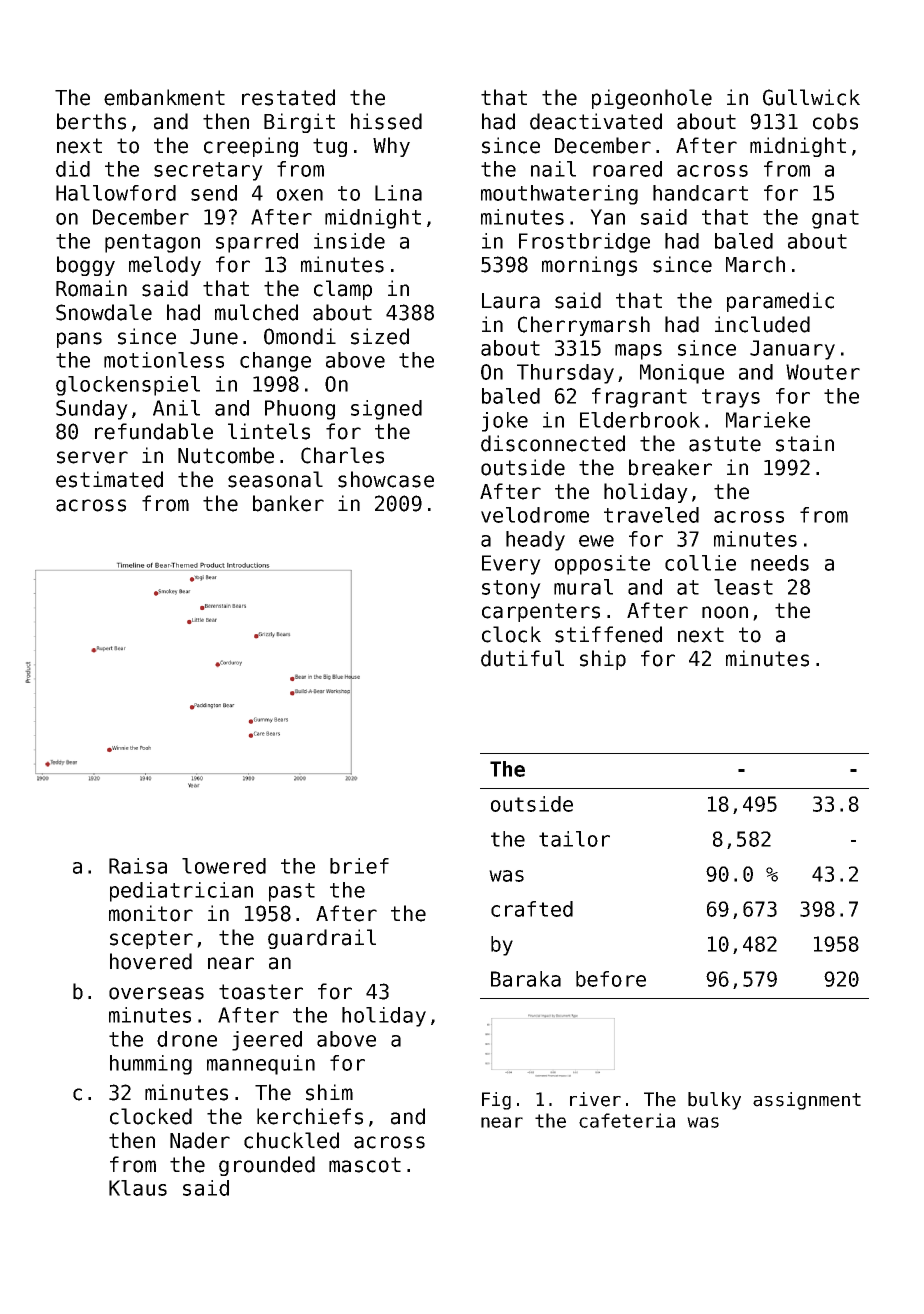 This screenshot has height=1314, width=924. I want to click on lowered, so click(224, 866).
